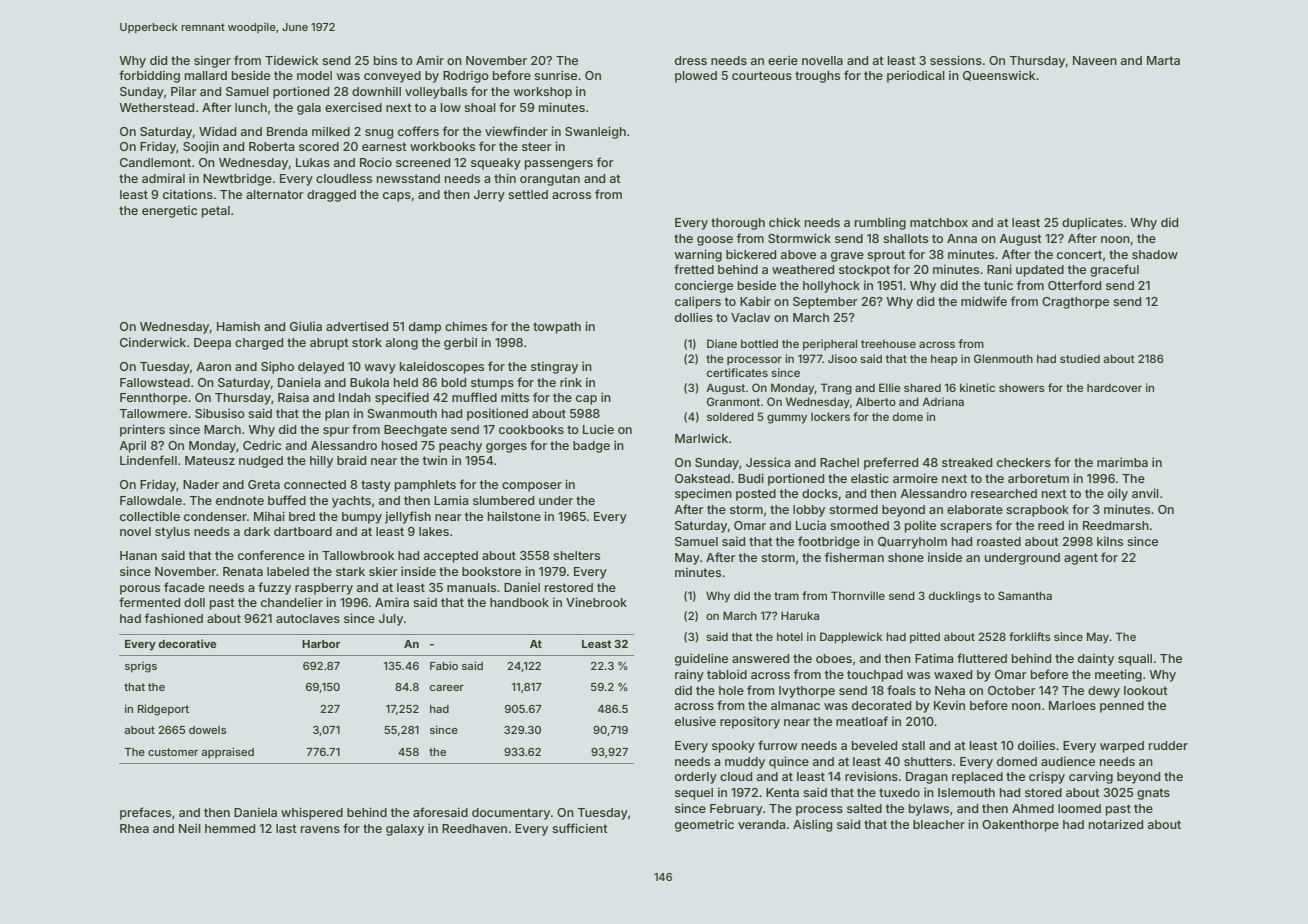  I want to click on Tidewick, so click(292, 60).
